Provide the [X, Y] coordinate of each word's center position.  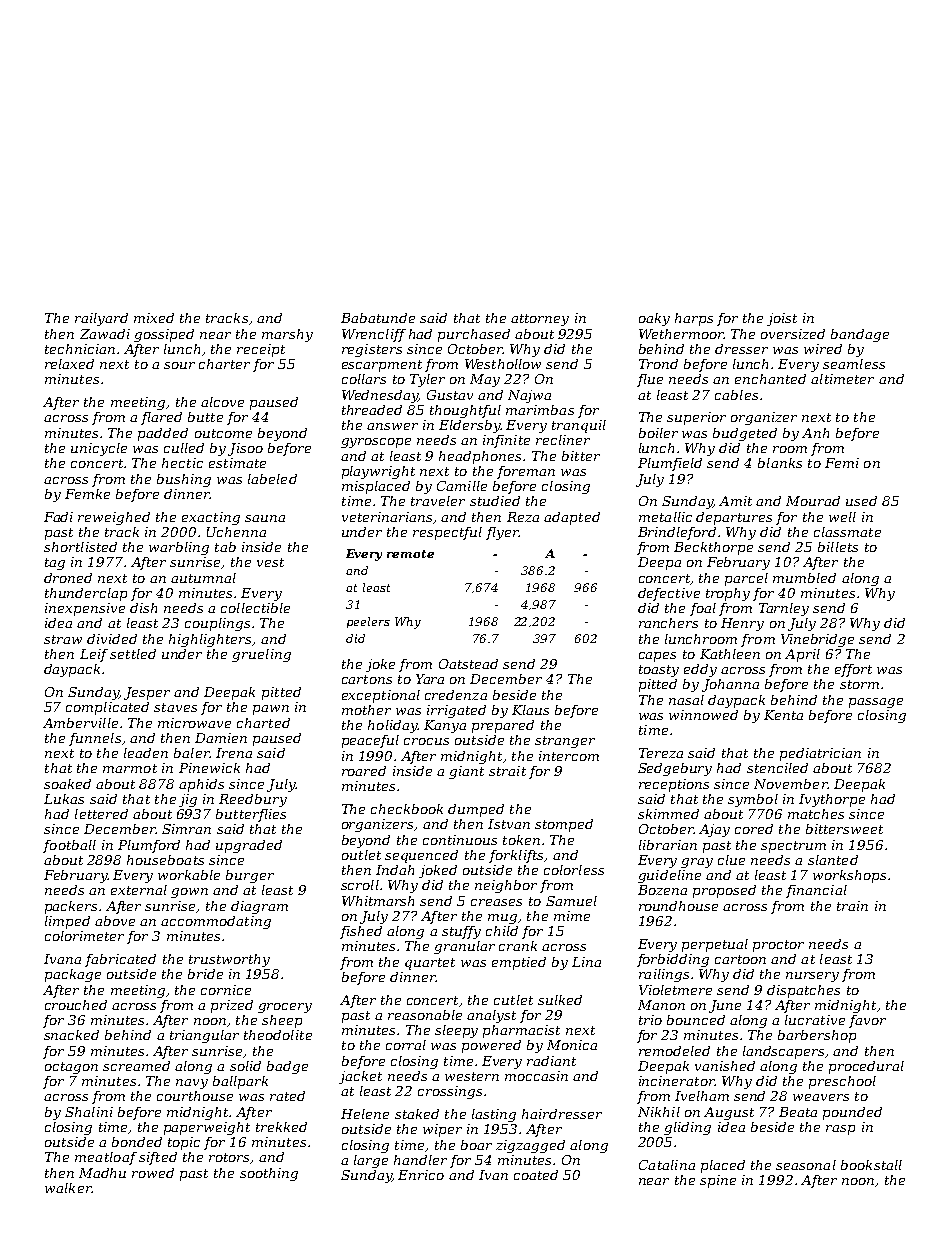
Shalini [89, 1112]
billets [838, 547]
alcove [222, 402]
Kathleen [730, 654]
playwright [378, 472]
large [371, 1161]
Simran [186, 829]
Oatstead [468, 664]
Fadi [58, 517]
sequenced [421, 856]
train [852, 906]
